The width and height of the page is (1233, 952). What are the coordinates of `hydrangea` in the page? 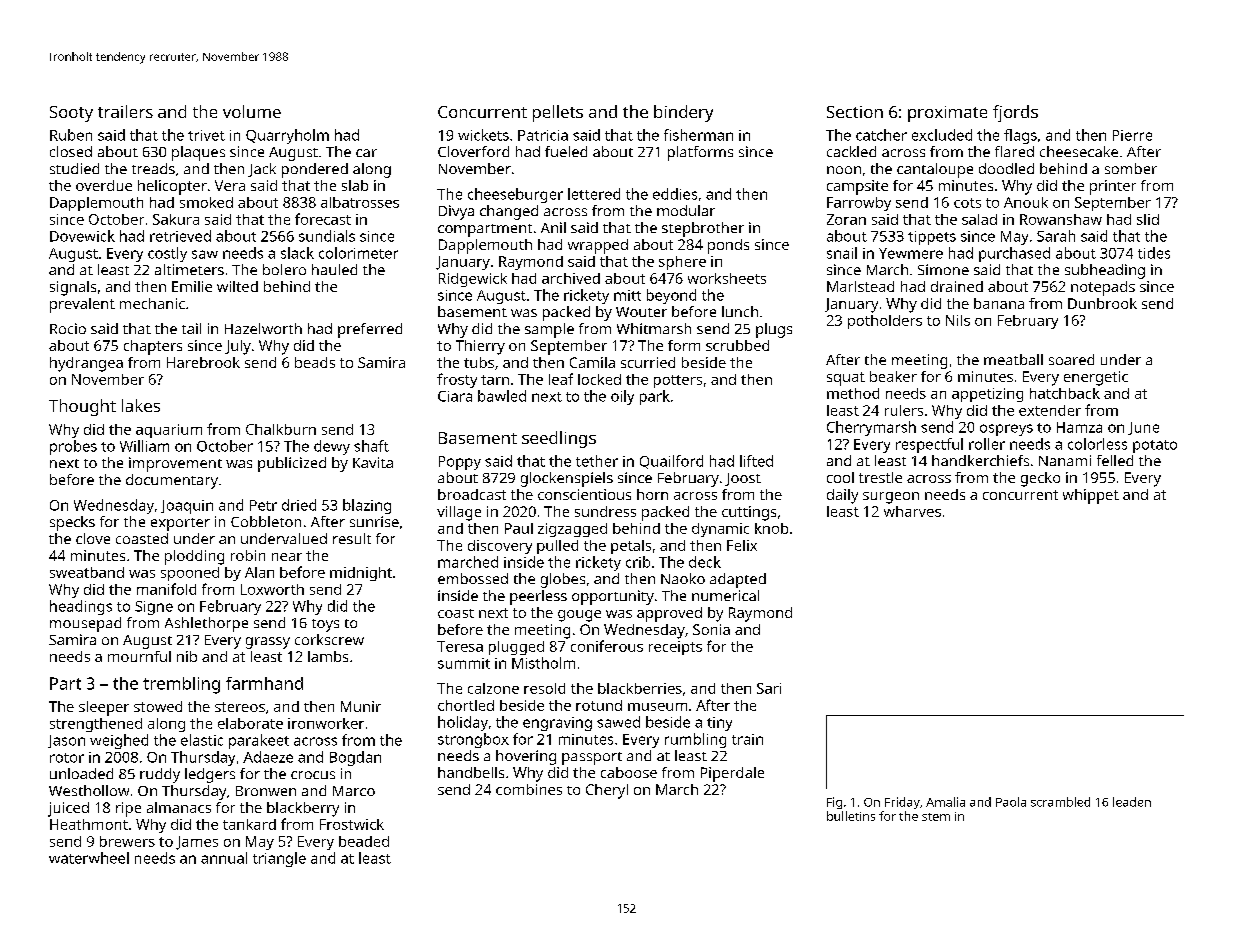 It's located at (86, 364).
